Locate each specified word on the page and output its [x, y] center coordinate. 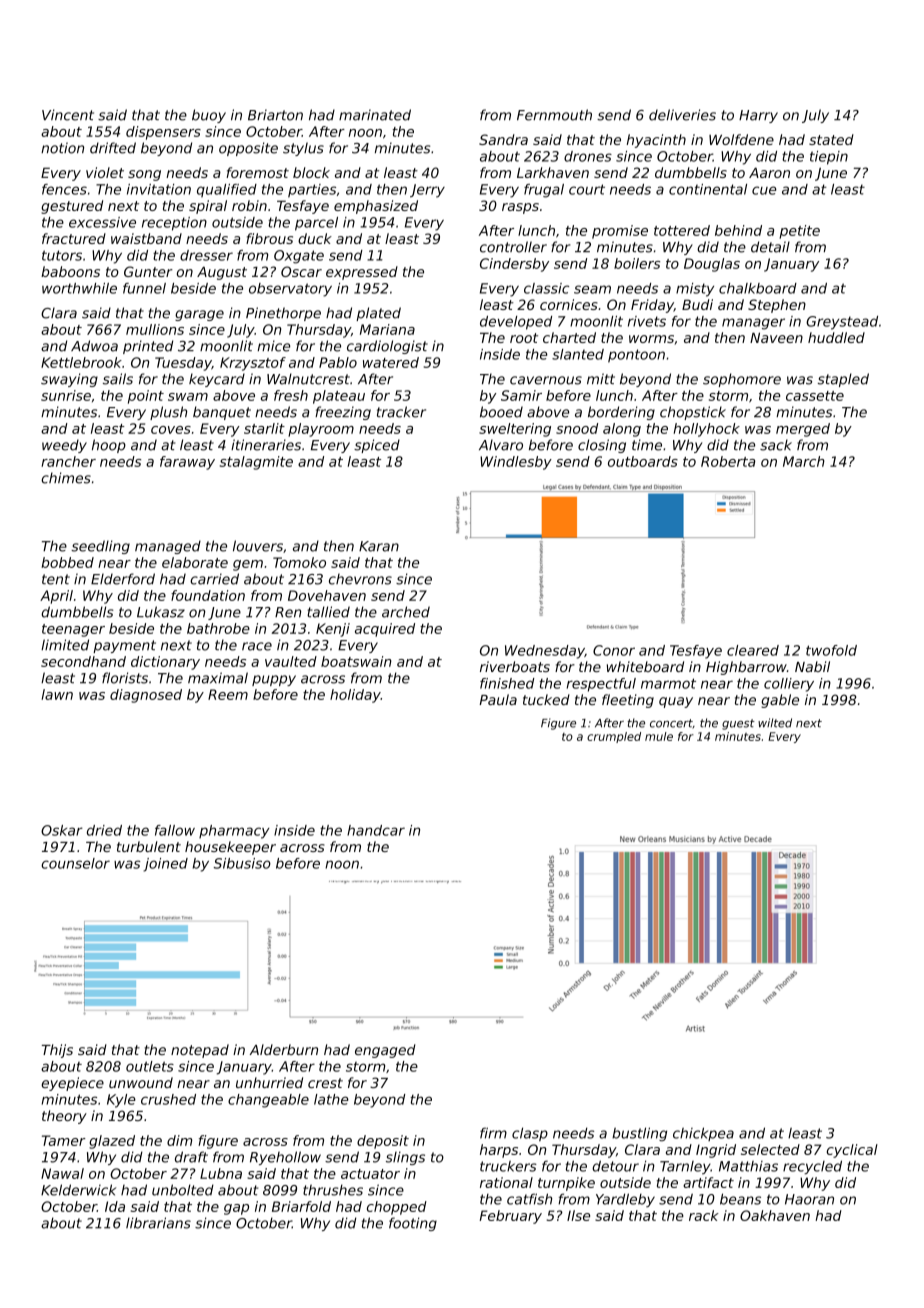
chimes [66, 478]
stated [831, 139]
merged [803, 430]
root [524, 338]
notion [62, 148]
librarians [158, 1223]
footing [413, 1224]
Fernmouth [554, 115]
